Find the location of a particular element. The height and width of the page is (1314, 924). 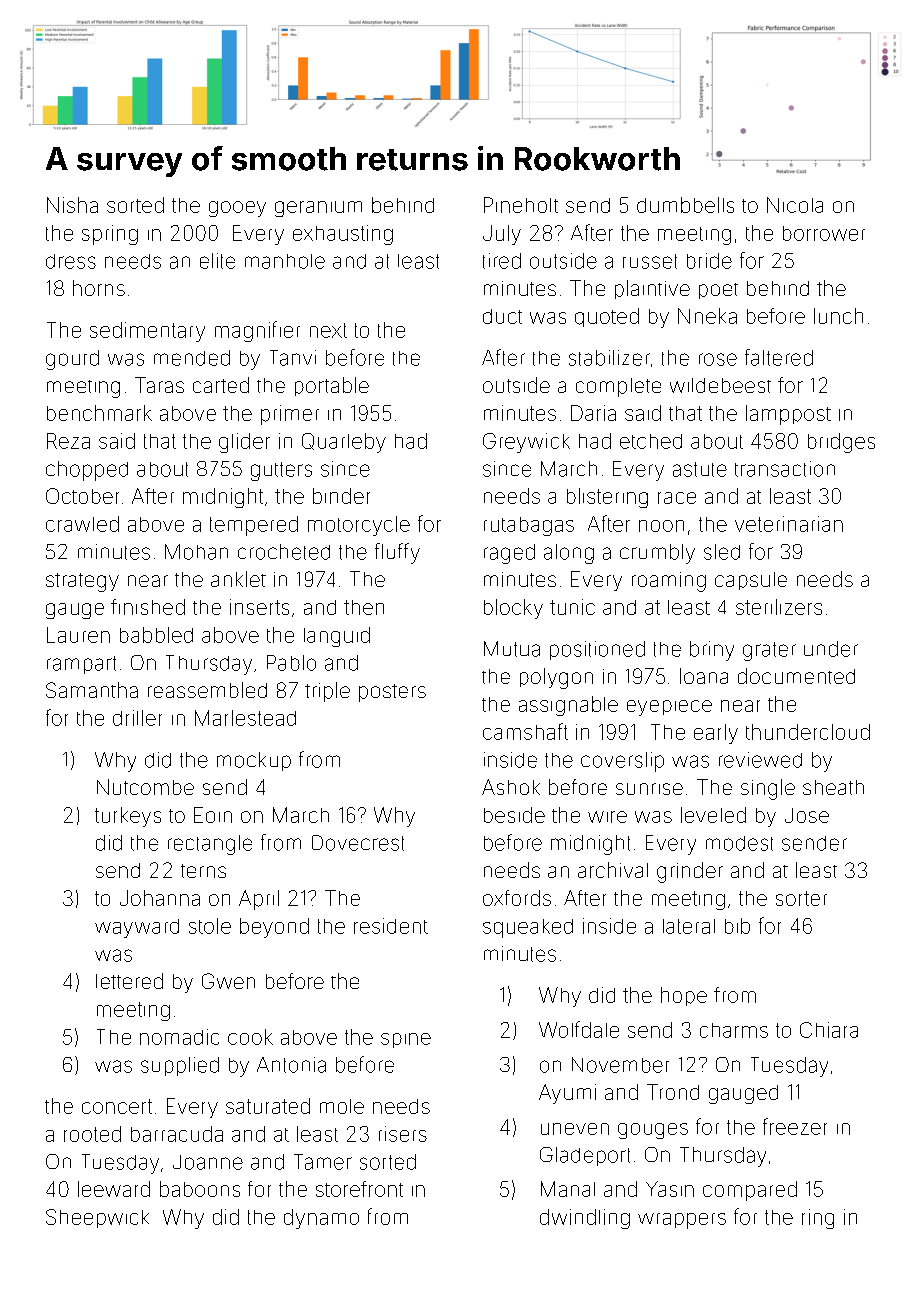

sorter is located at coordinates (801, 898).
